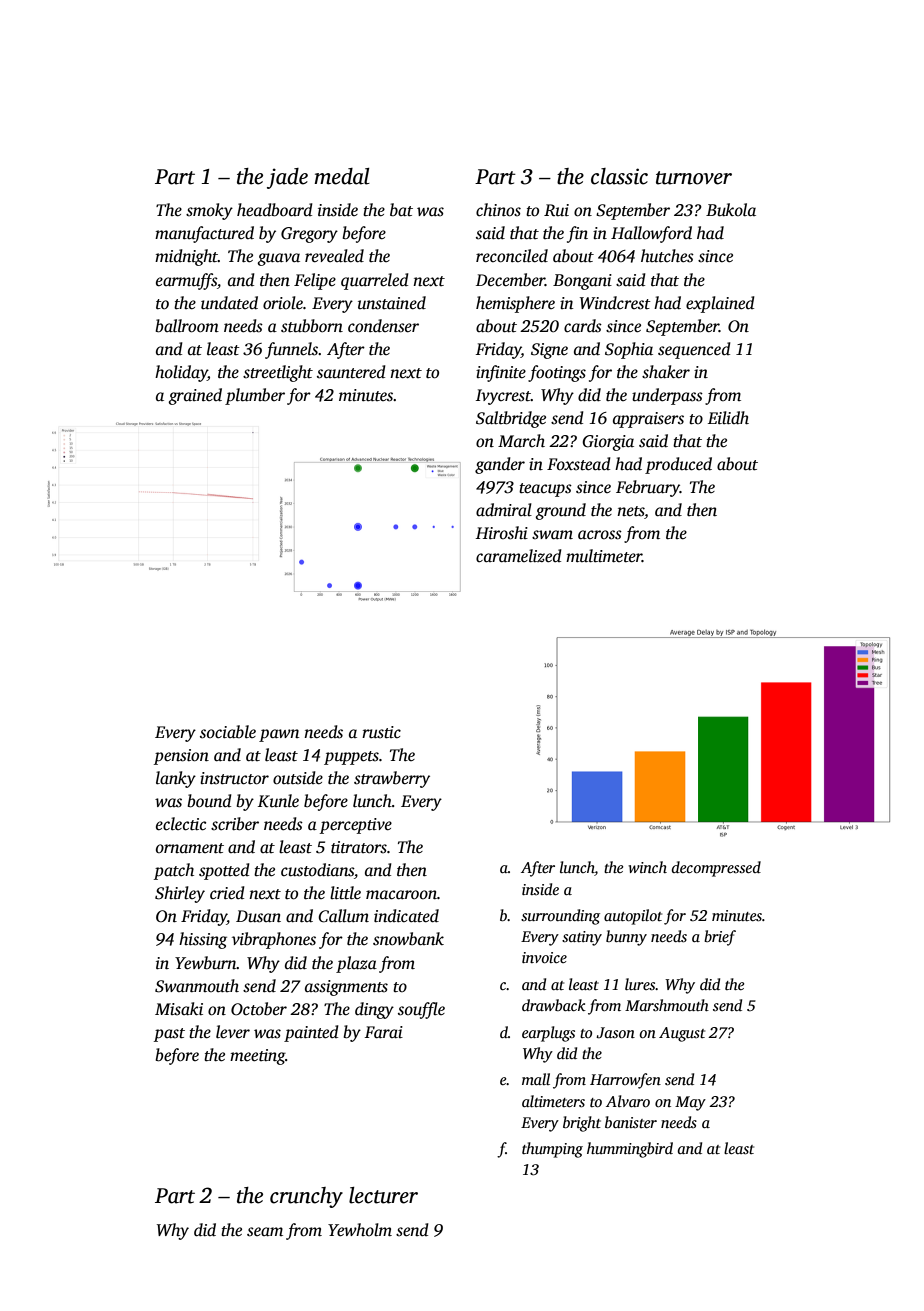 The width and height of the screenshot is (924, 1311). I want to click on smoky, so click(209, 211).
